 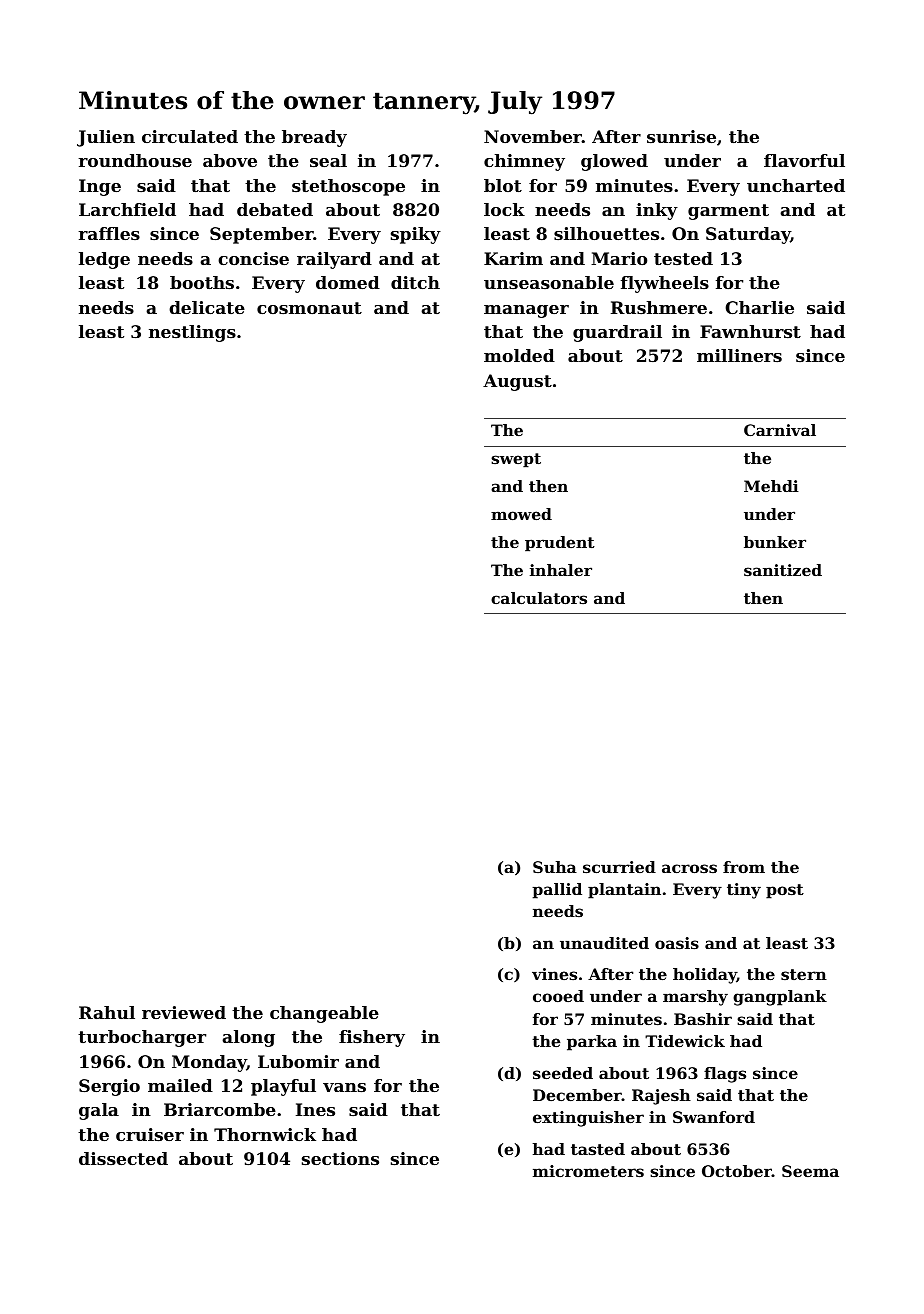 What do you see at coordinates (737, 1171) in the screenshot?
I see `October` at bounding box center [737, 1171].
